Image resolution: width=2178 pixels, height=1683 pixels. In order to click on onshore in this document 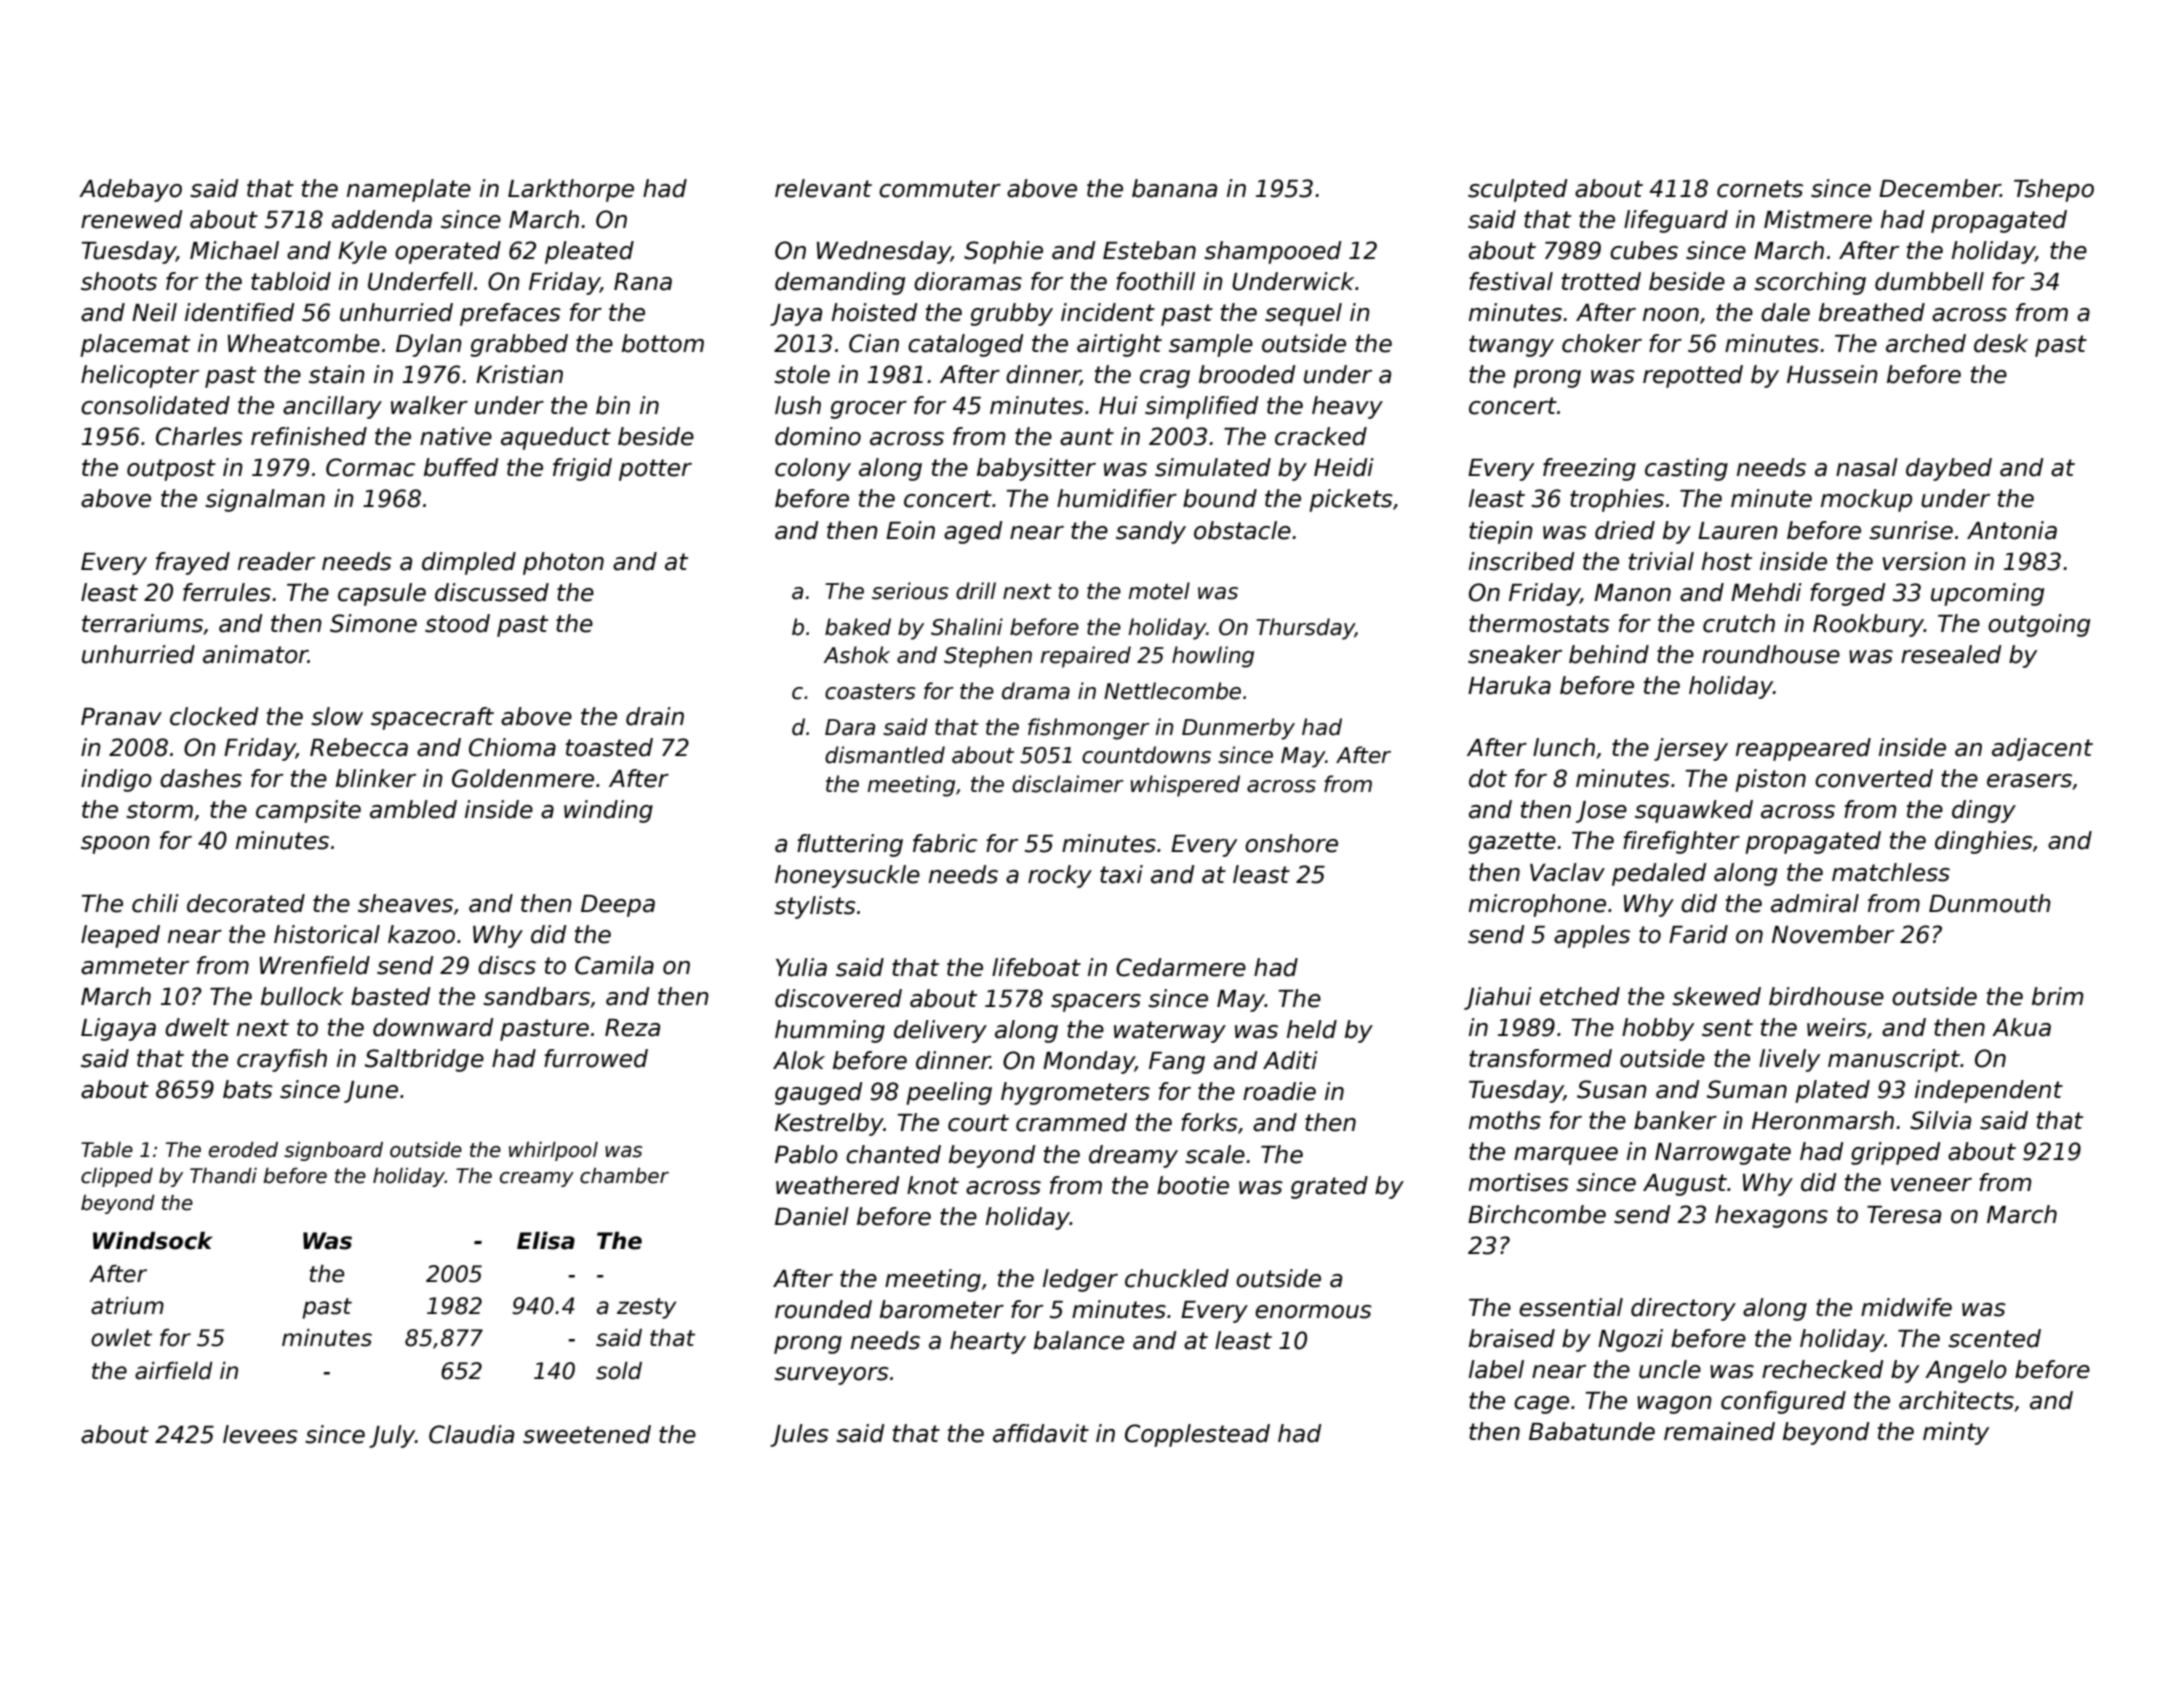, I will do `click(1291, 843)`.
